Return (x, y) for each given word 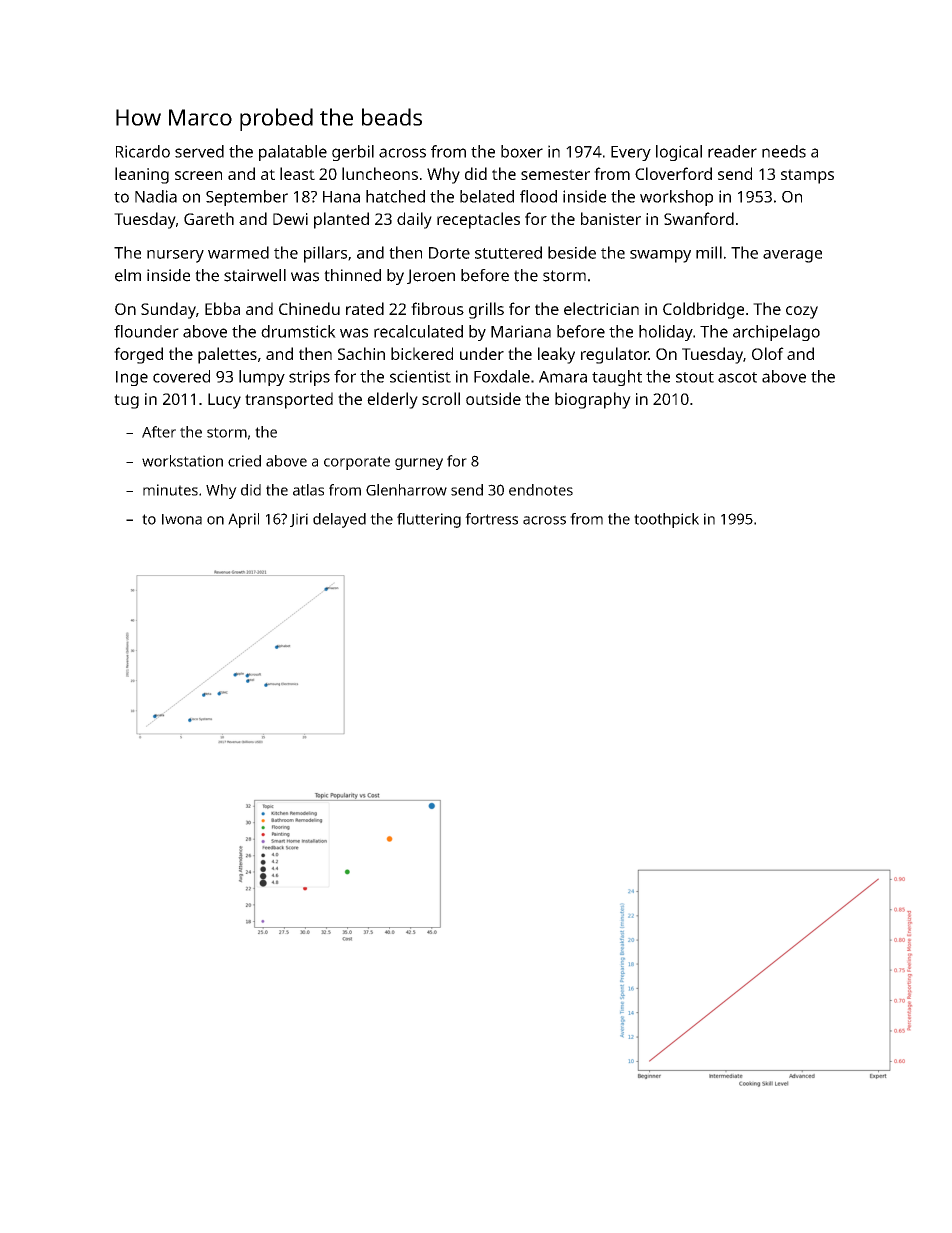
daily (414, 220)
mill (709, 252)
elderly (392, 400)
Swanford (699, 218)
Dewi (290, 219)
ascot (737, 377)
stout (695, 377)
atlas (308, 490)
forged (138, 355)
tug (126, 401)
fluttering (429, 520)
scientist (420, 376)
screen (198, 175)
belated (487, 196)
